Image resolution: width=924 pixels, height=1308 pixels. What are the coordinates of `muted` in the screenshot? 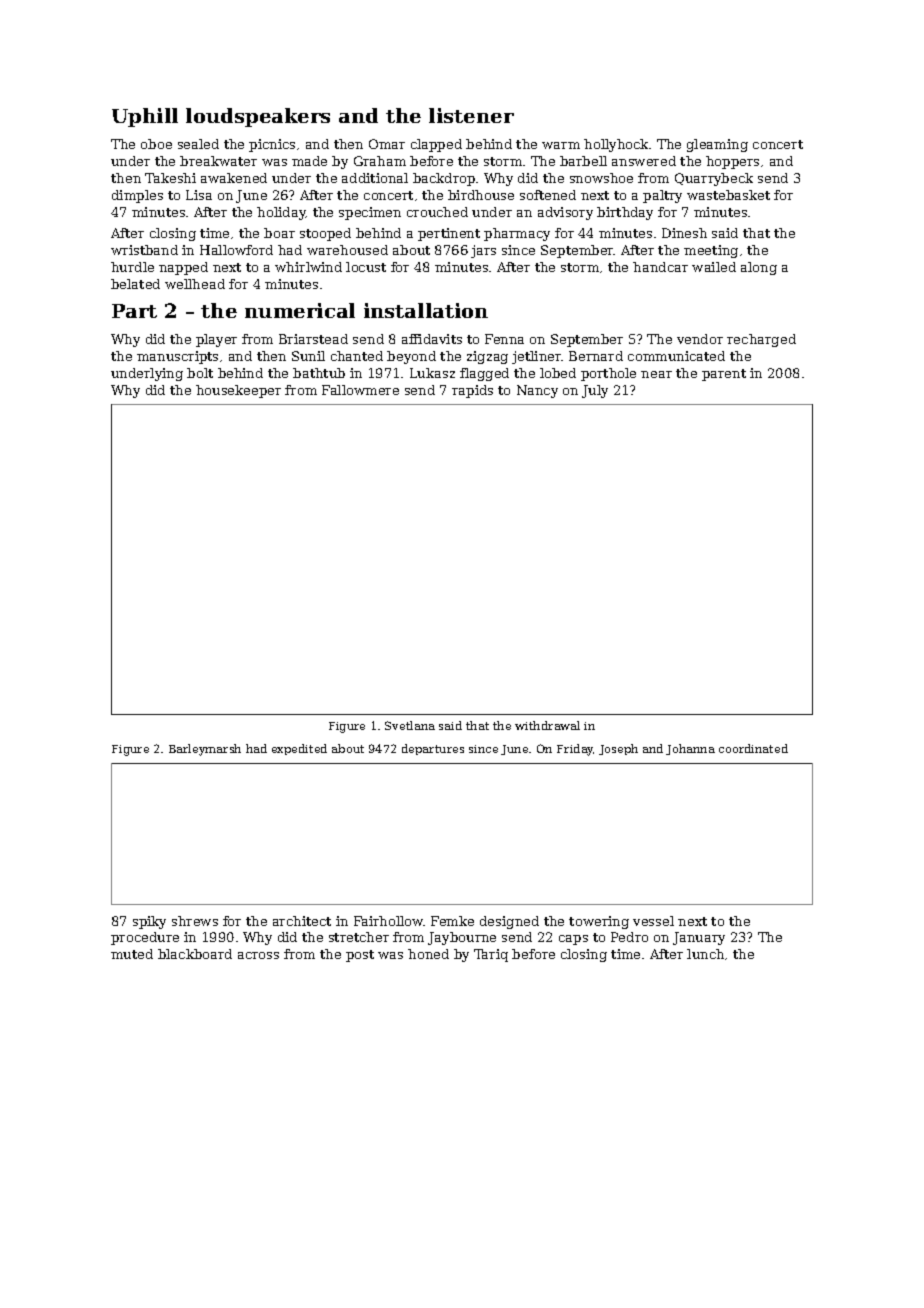 It's located at (132, 954).
